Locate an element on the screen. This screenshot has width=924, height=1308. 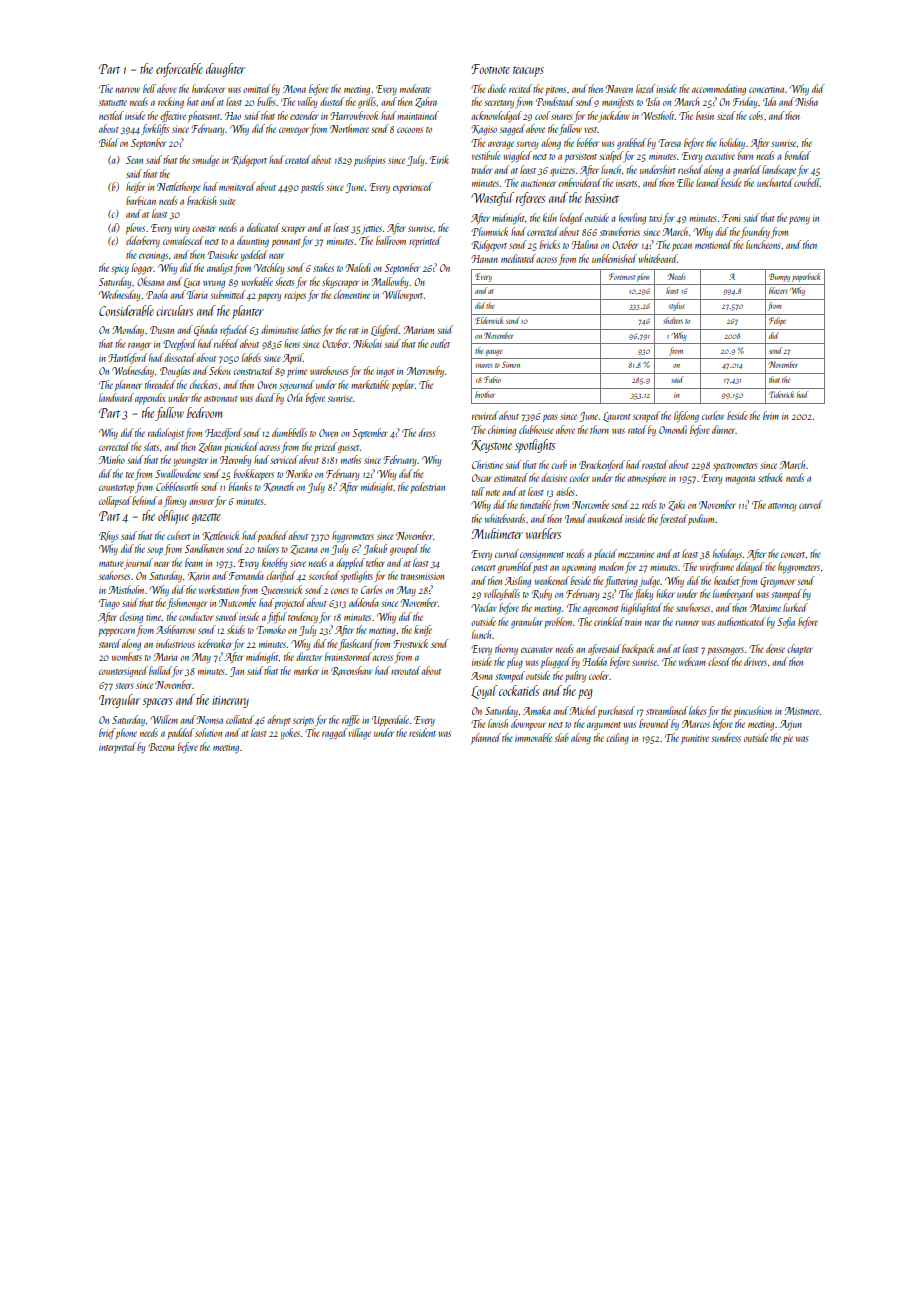
teacups is located at coordinates (528, 71).
